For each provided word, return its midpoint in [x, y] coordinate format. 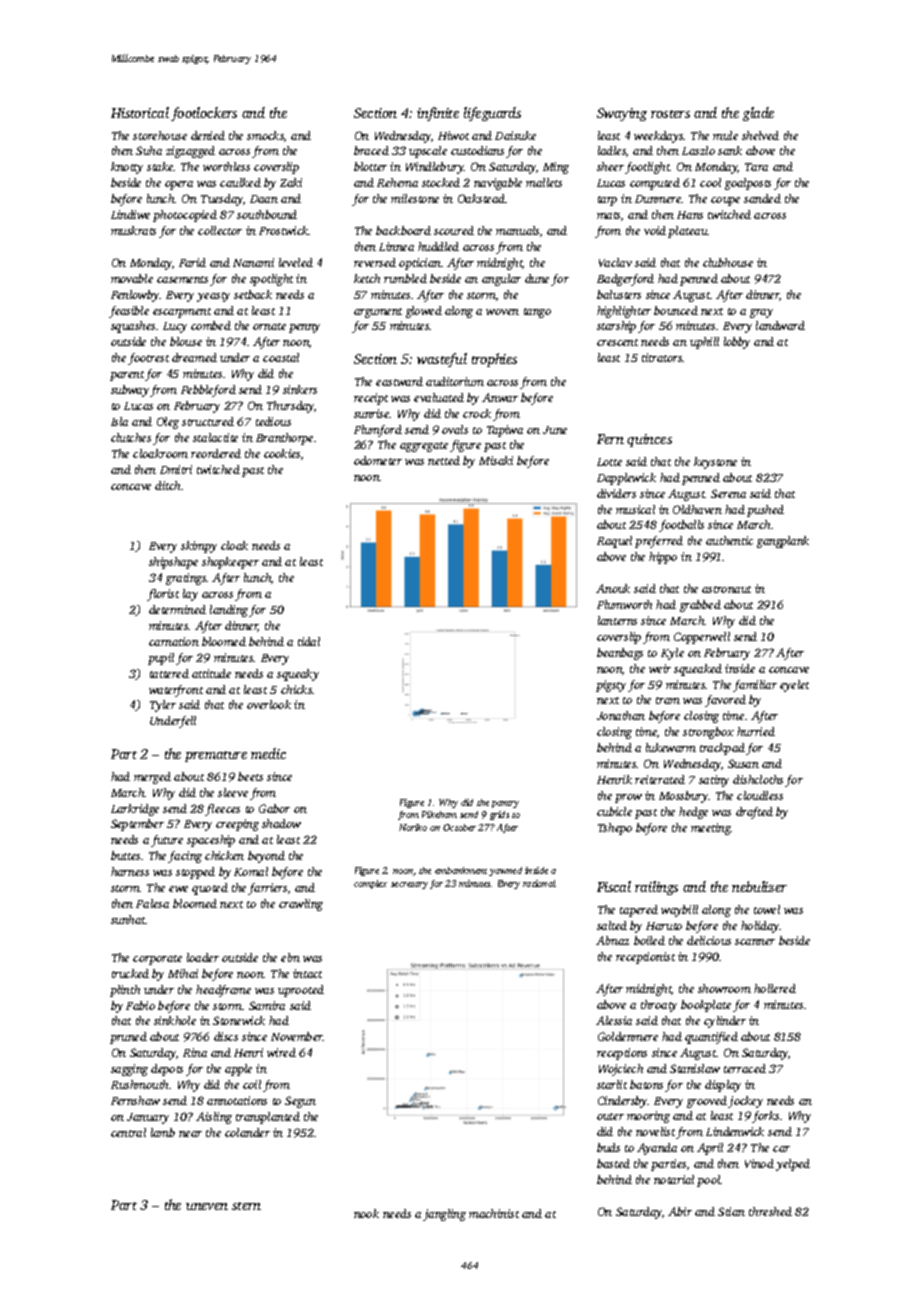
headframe [223, 991]
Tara [756, 167]
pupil [161, 659]
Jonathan [621, 715]
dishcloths [758, 779]
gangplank [783, 542]
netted [444, 460]
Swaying [622, 114]
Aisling [214, 1118]
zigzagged [190, 152]
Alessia [614, 1020]
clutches [131, 437]
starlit [612, 1084]
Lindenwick [735, 1131]
